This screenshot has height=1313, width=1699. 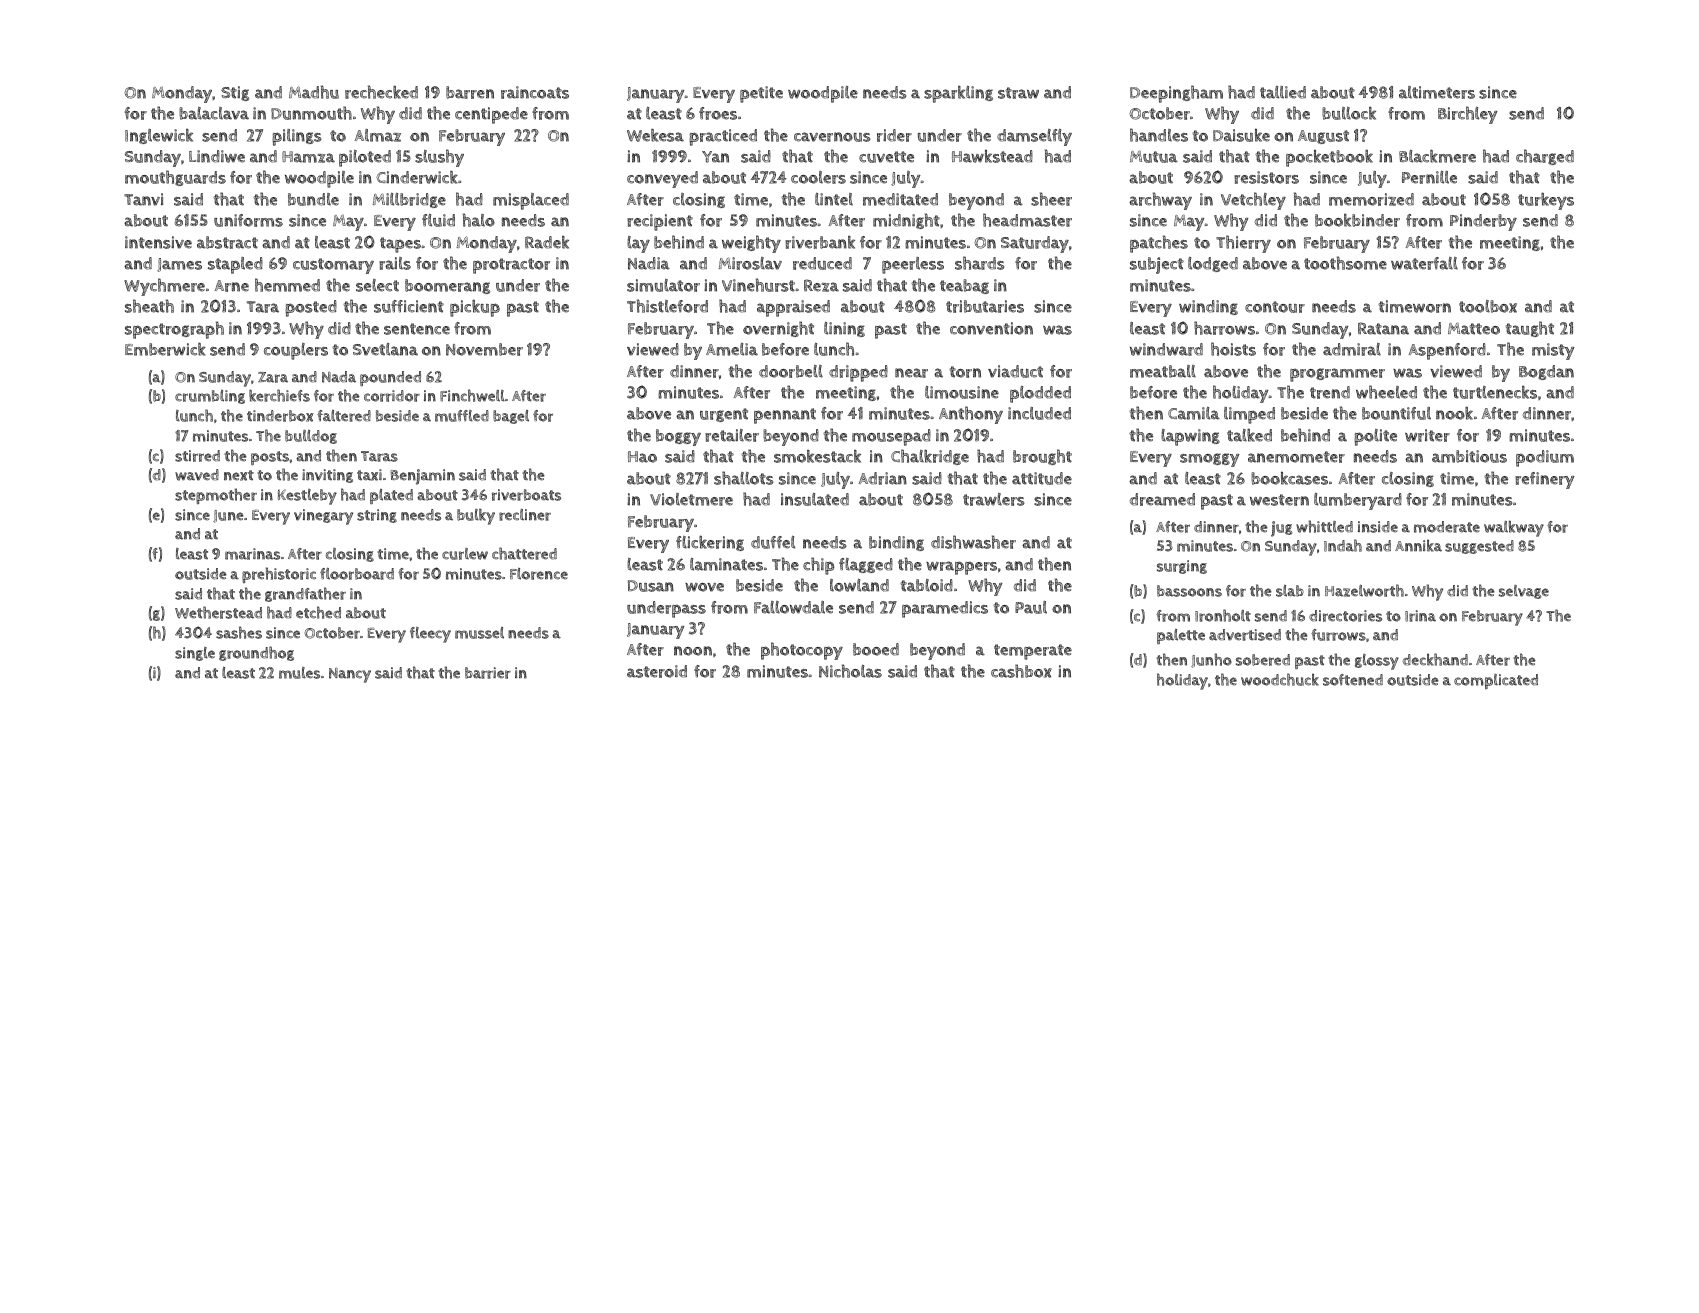 What do you see at coordinates (958, 94) in the screenshot?
I see `sparkling` at bounding box center [958, 94].
